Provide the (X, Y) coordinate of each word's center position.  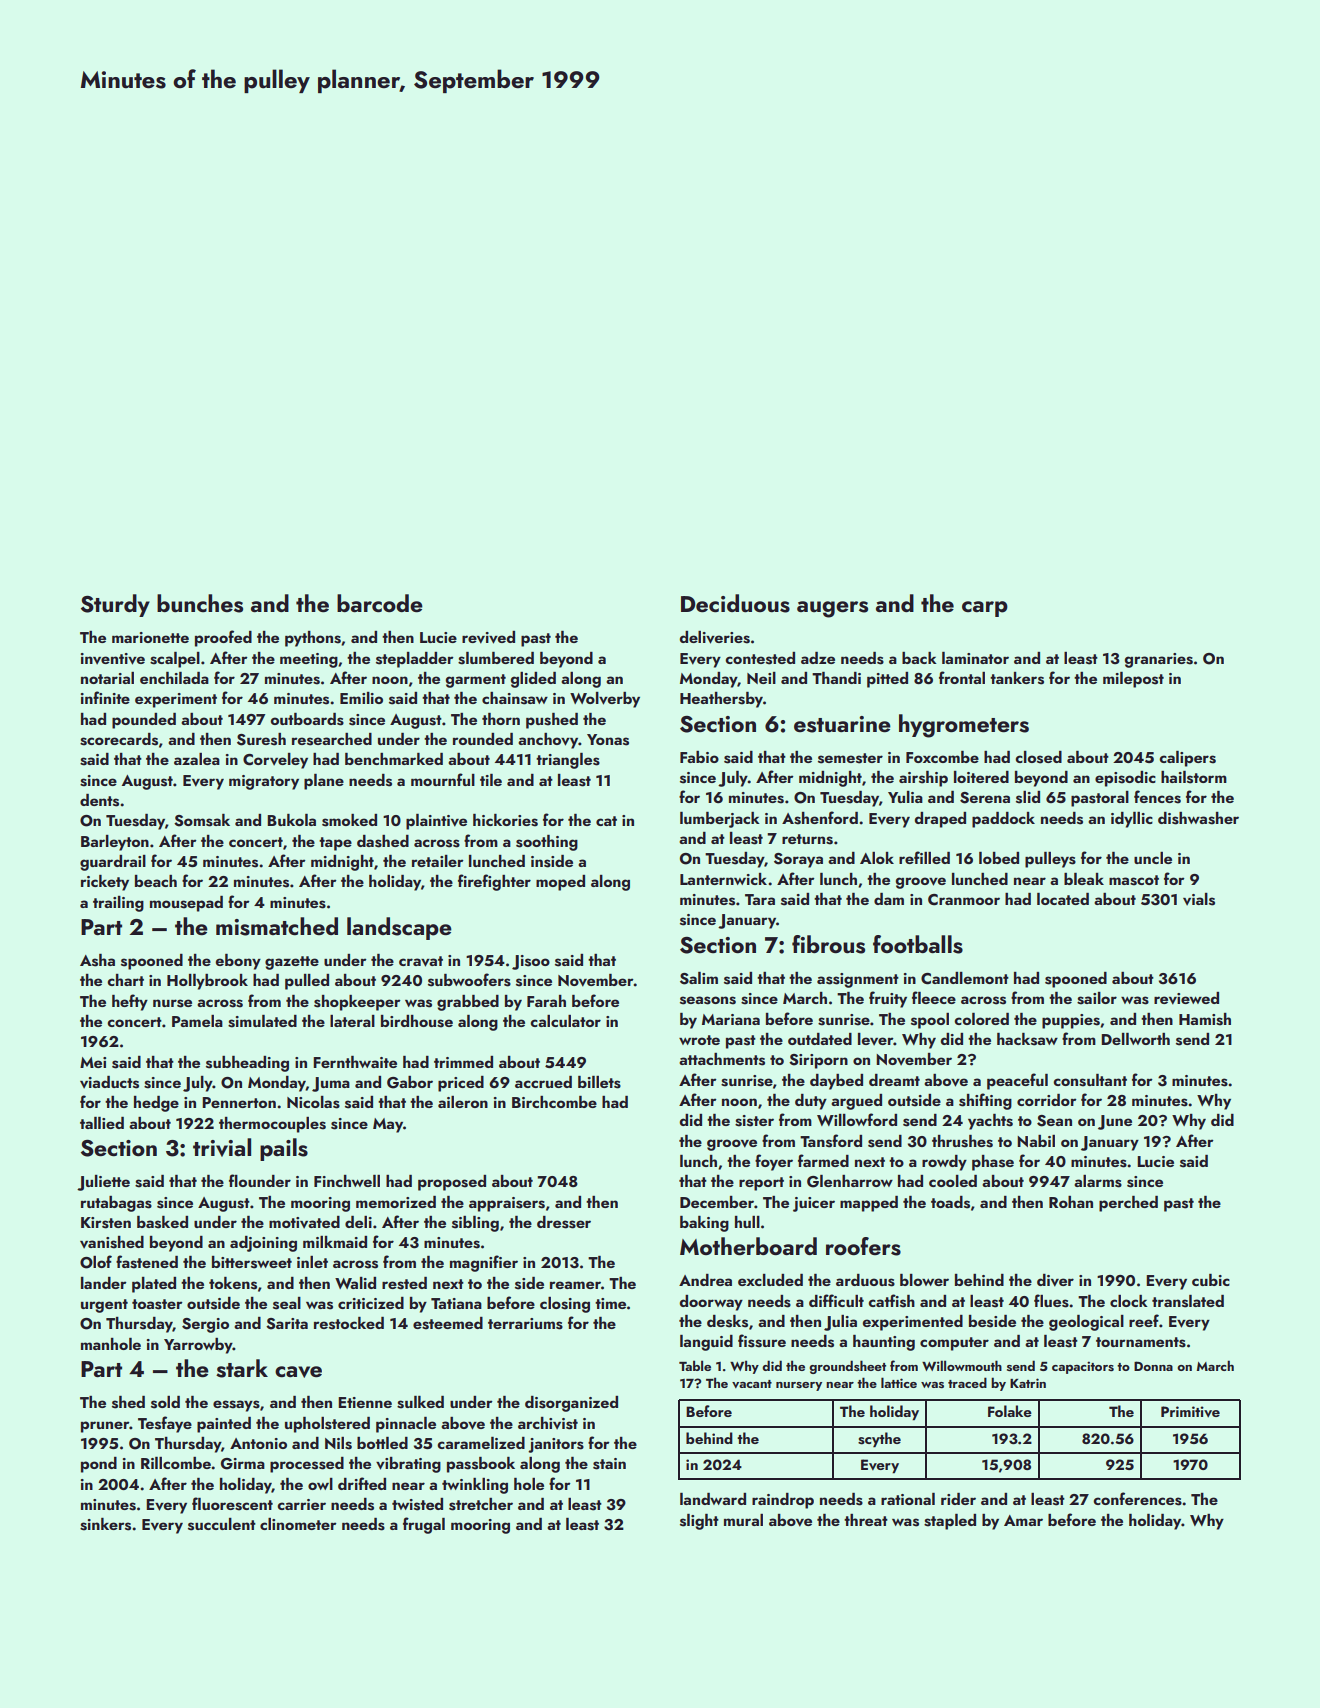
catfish (891, 1301)
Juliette (103, 1183)
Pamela (197, 1021)
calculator (565, 1021)
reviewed (1186, 998)
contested (760, 658)
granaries (1159, 660)
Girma (243, 1464)
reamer (575, 1285)
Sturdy (115, 605)
